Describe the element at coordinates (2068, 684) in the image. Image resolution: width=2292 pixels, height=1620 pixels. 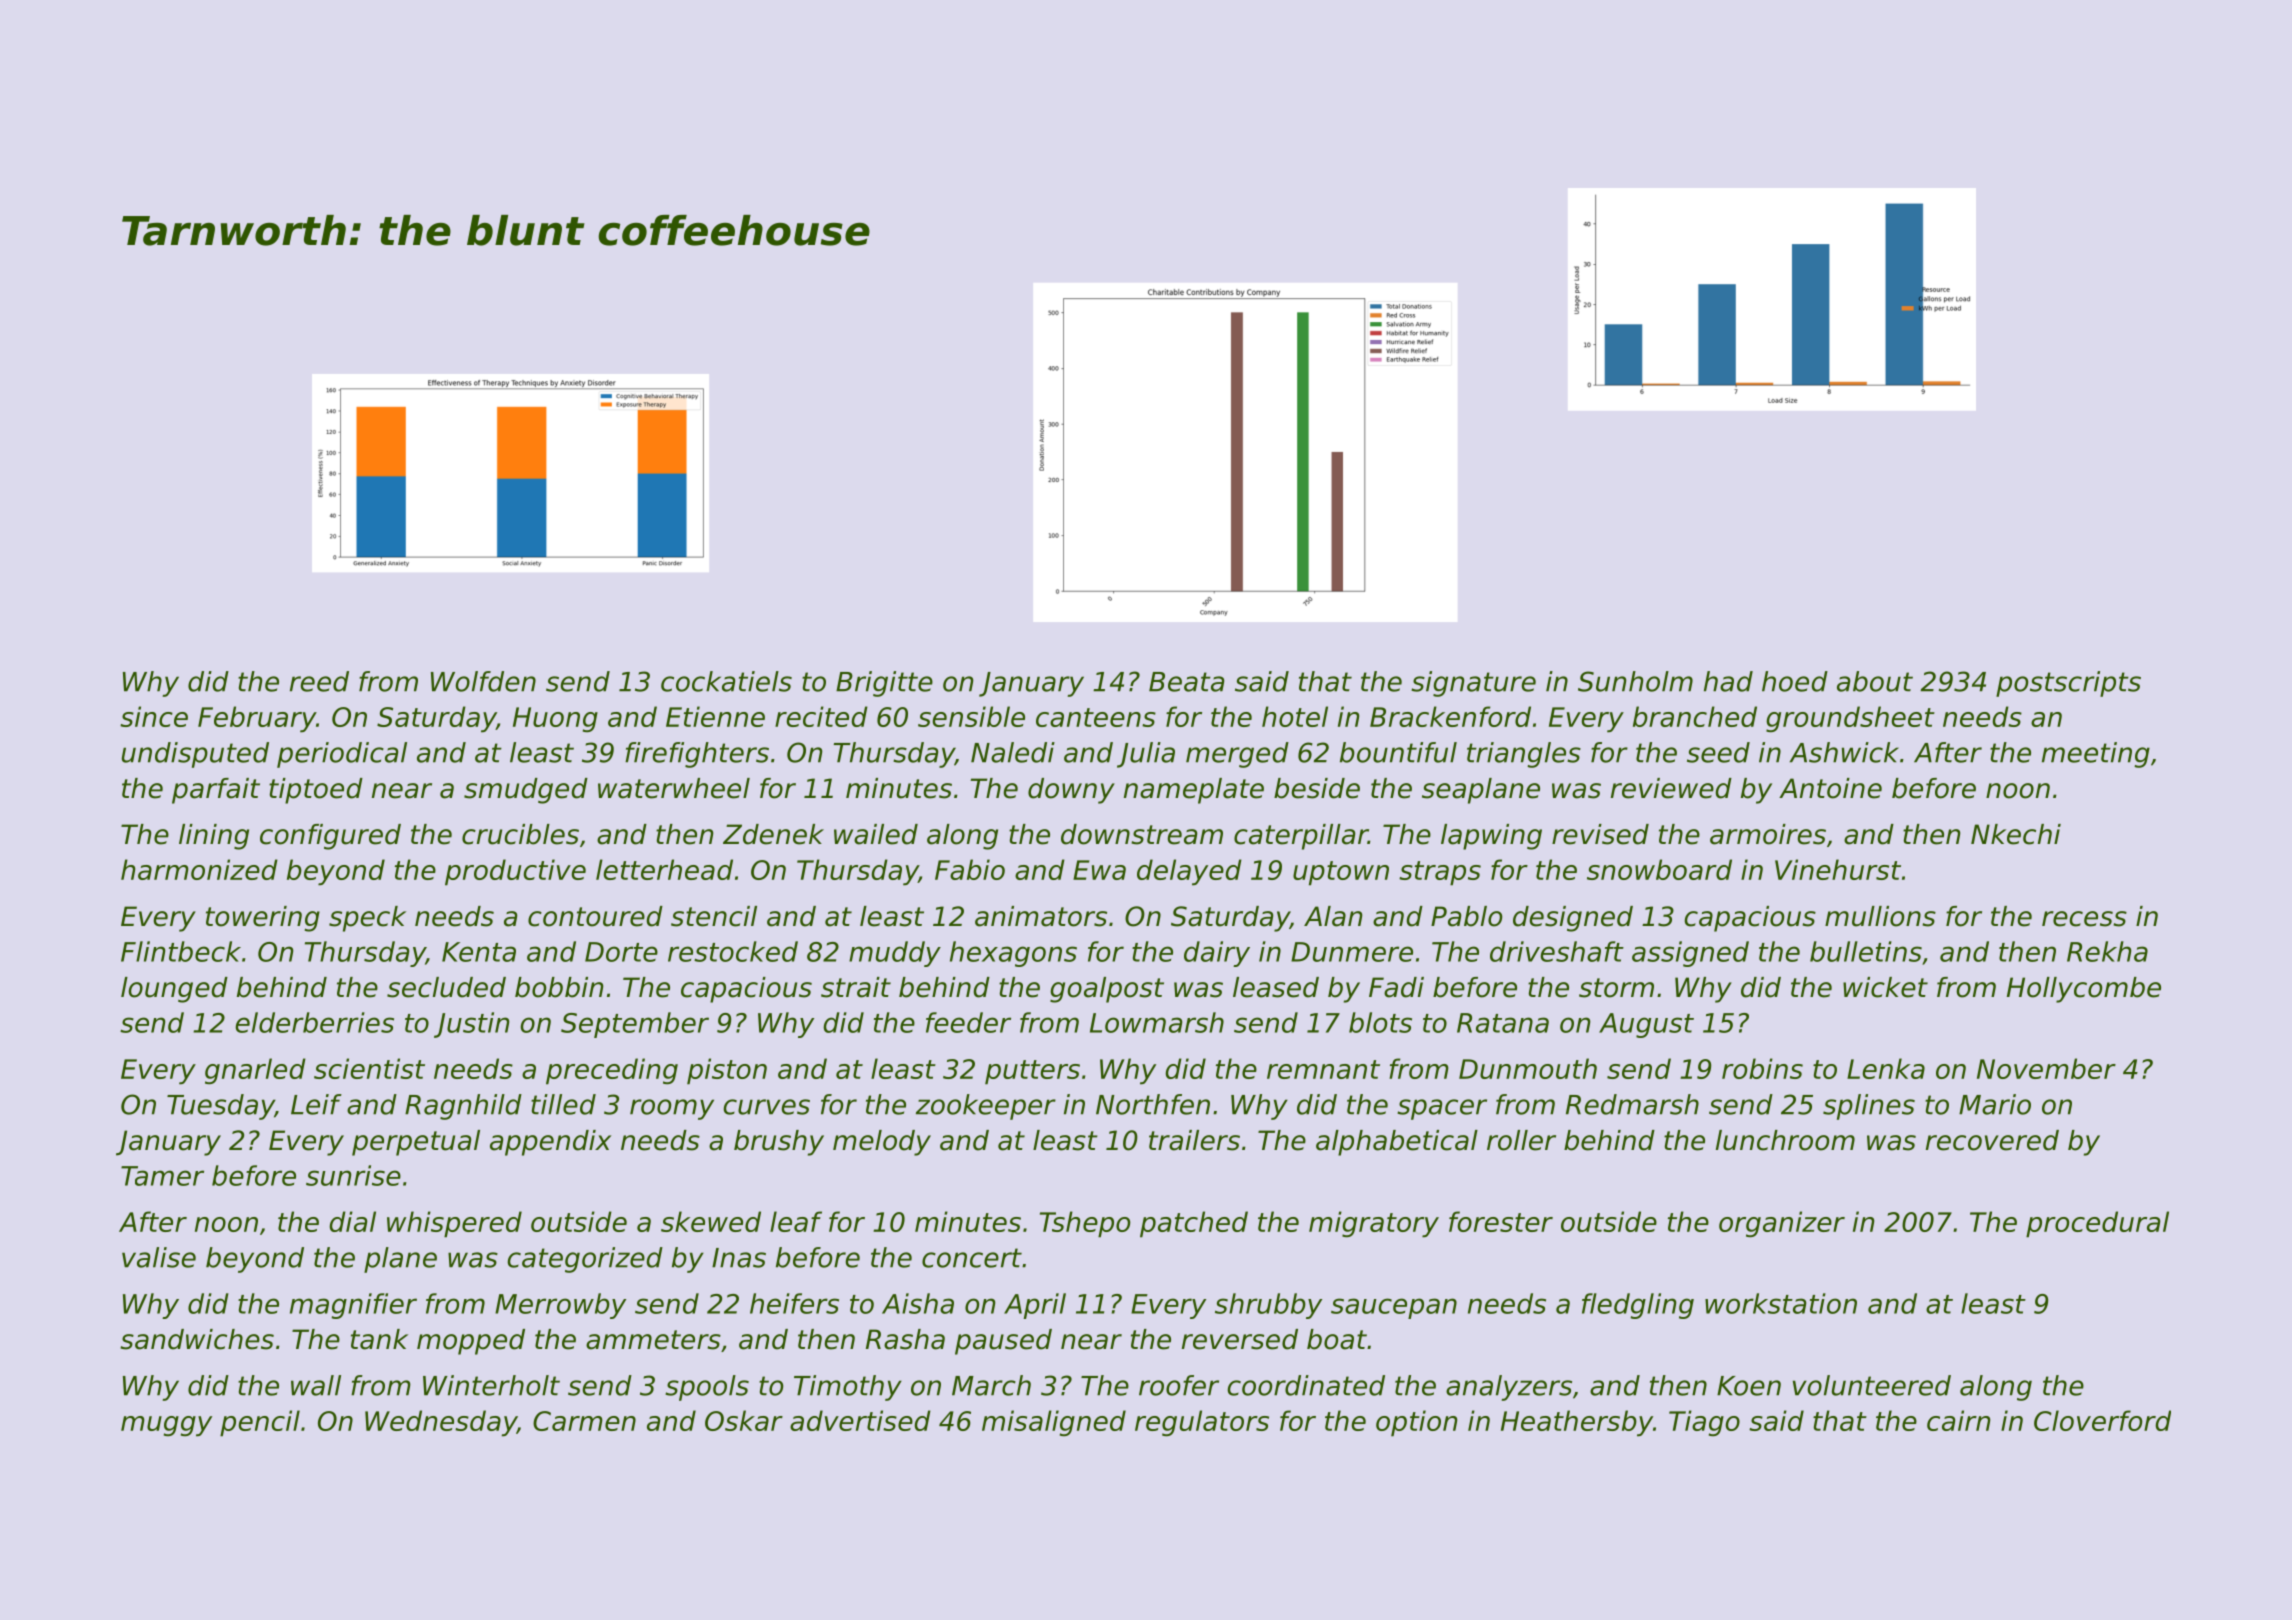
I see `postscripts` at that location.
